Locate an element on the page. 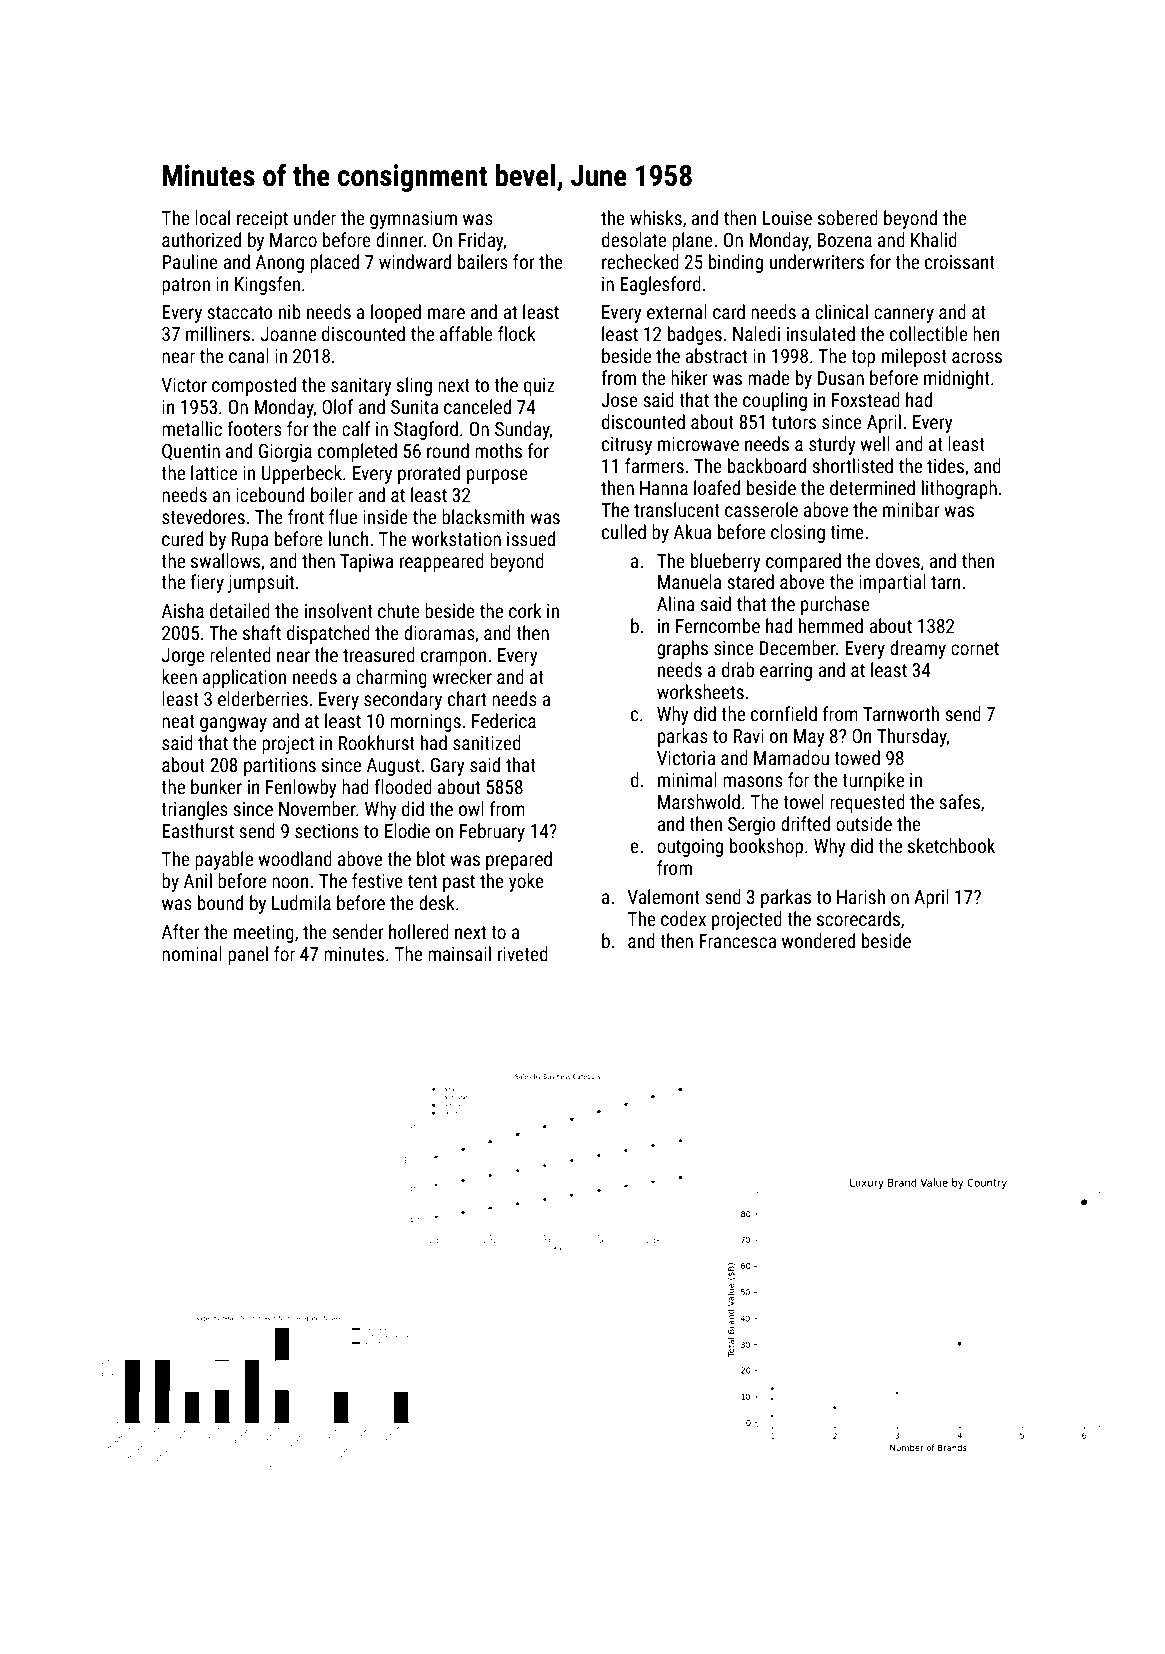 Image resolution: width=1165 pixels, height=1654 pixels. farmers is located at coordinates (654, 465).
